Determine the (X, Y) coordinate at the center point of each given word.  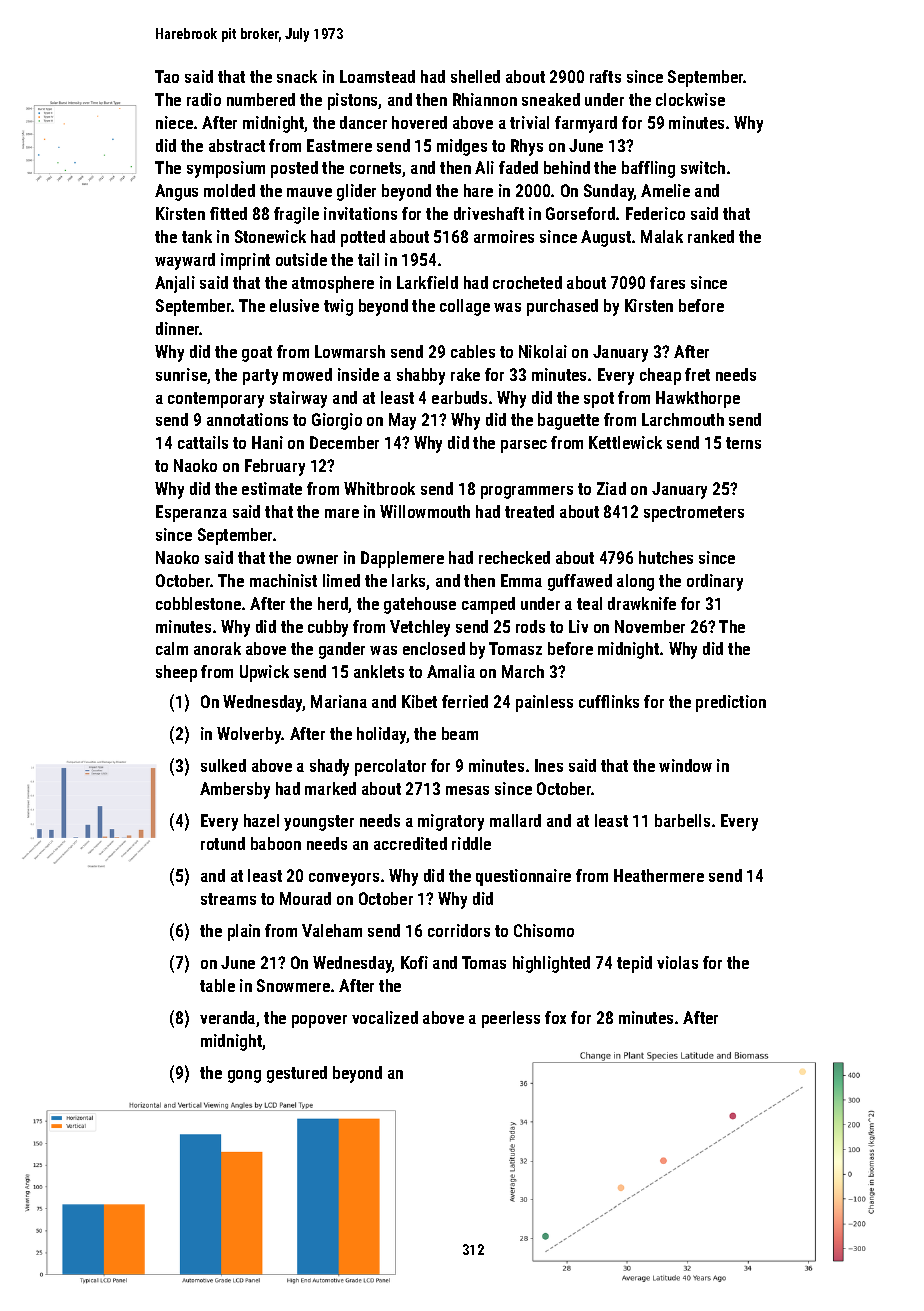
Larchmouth (683, 419)
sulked (223, 765)
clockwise (690, 99)
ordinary (715, 582)
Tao (167, 76)
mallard (515, 820)
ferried (465, 701)
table (217, 985)
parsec (524, 446)
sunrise (181, 374)
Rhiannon (485, 99)
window (685, 765)
